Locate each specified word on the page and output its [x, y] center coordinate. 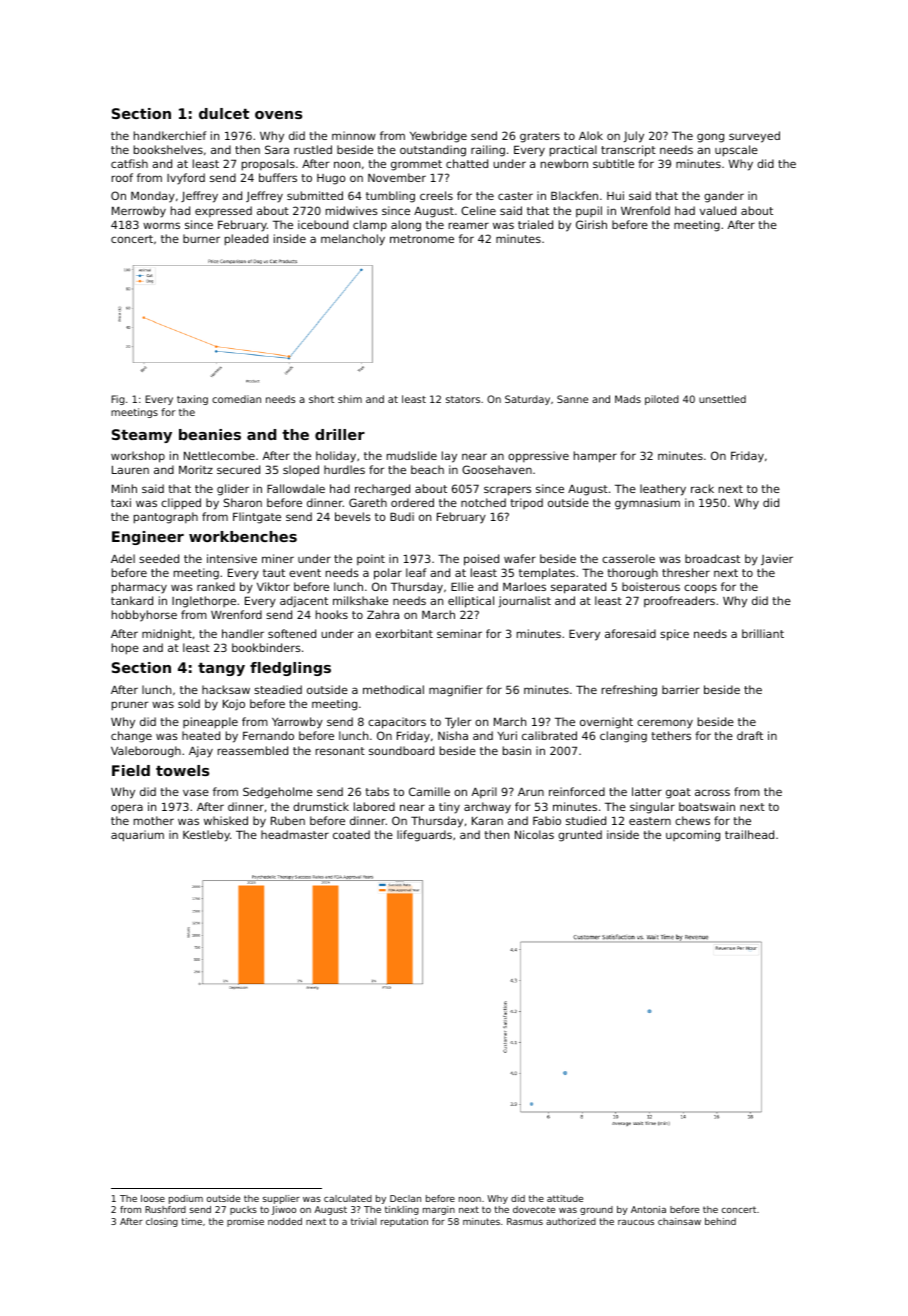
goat [678, 793]
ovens [278, 115]
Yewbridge [438, 137]
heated [201, 735]
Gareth [368, 502]
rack [702, 488]
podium [186, 1199]
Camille [429, 791]
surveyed [754, 137]
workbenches [243, 536]
